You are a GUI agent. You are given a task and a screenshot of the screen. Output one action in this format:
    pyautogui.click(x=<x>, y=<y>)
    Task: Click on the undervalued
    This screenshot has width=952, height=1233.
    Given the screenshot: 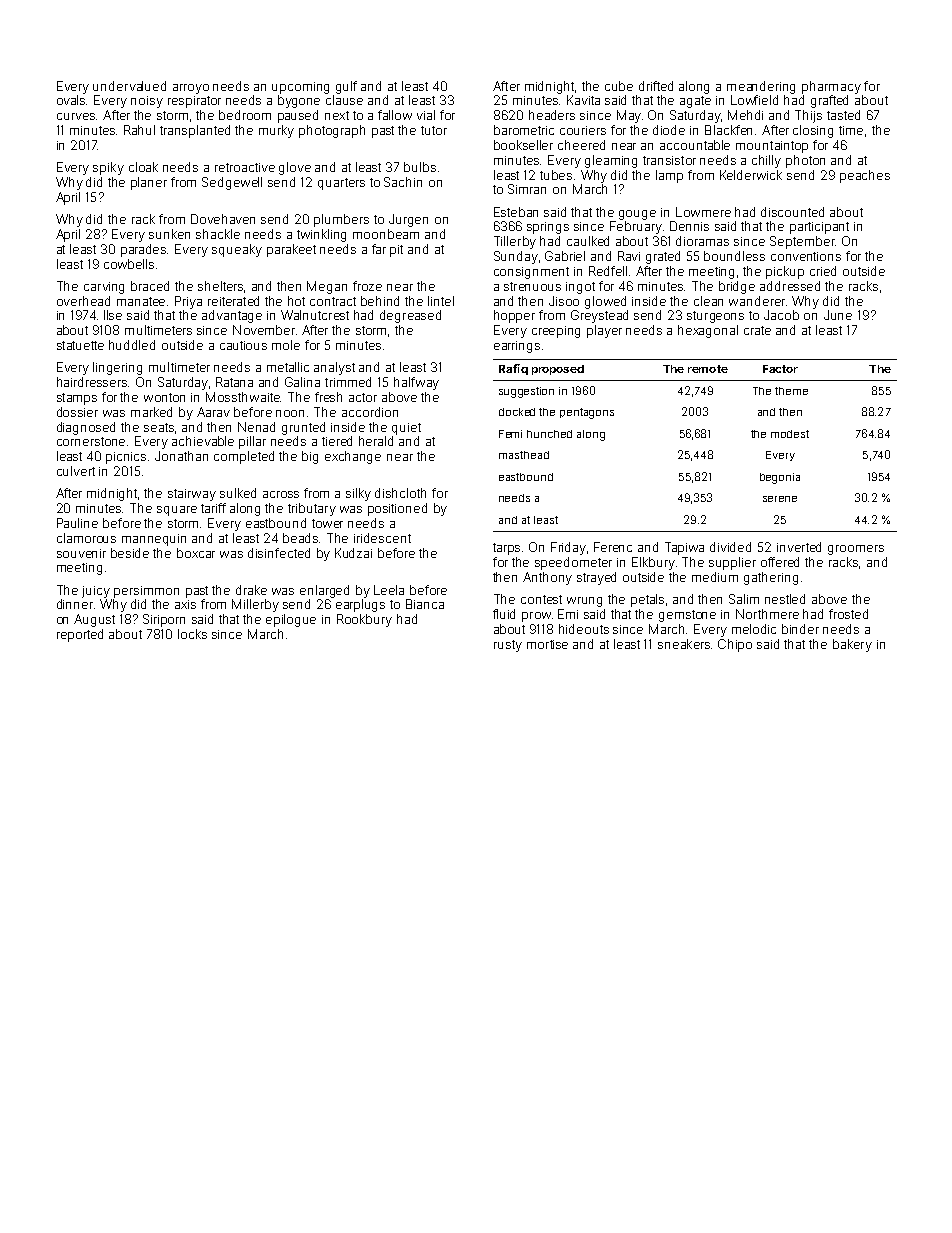 What is the action you would take?
    pyautogui.click(x=129, y=86)
